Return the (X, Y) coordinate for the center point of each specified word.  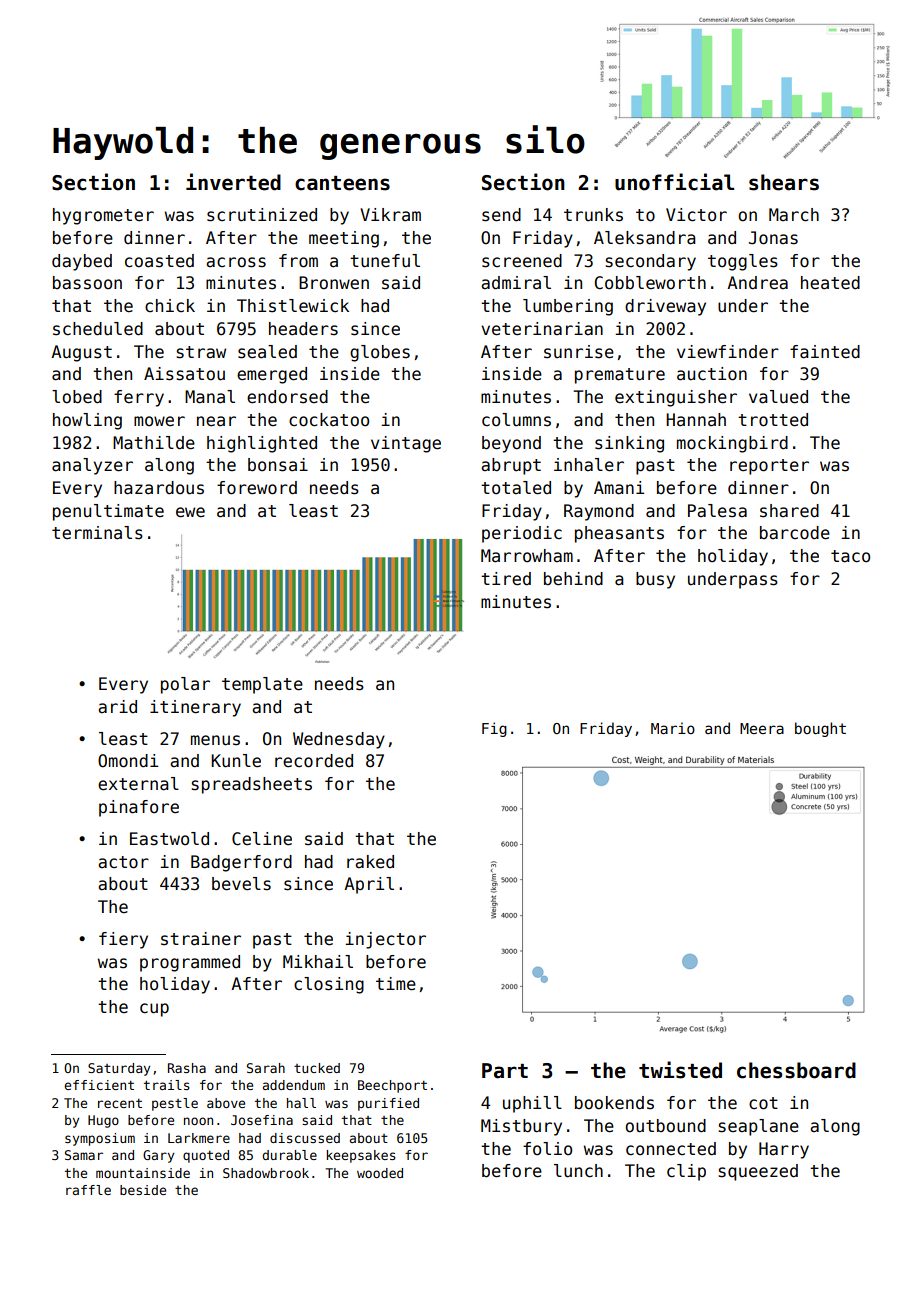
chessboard (796, 1070)
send (501, 215)
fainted (825, 352)
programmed (190, 963)
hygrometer (103, 216)
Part (505, 1071)
